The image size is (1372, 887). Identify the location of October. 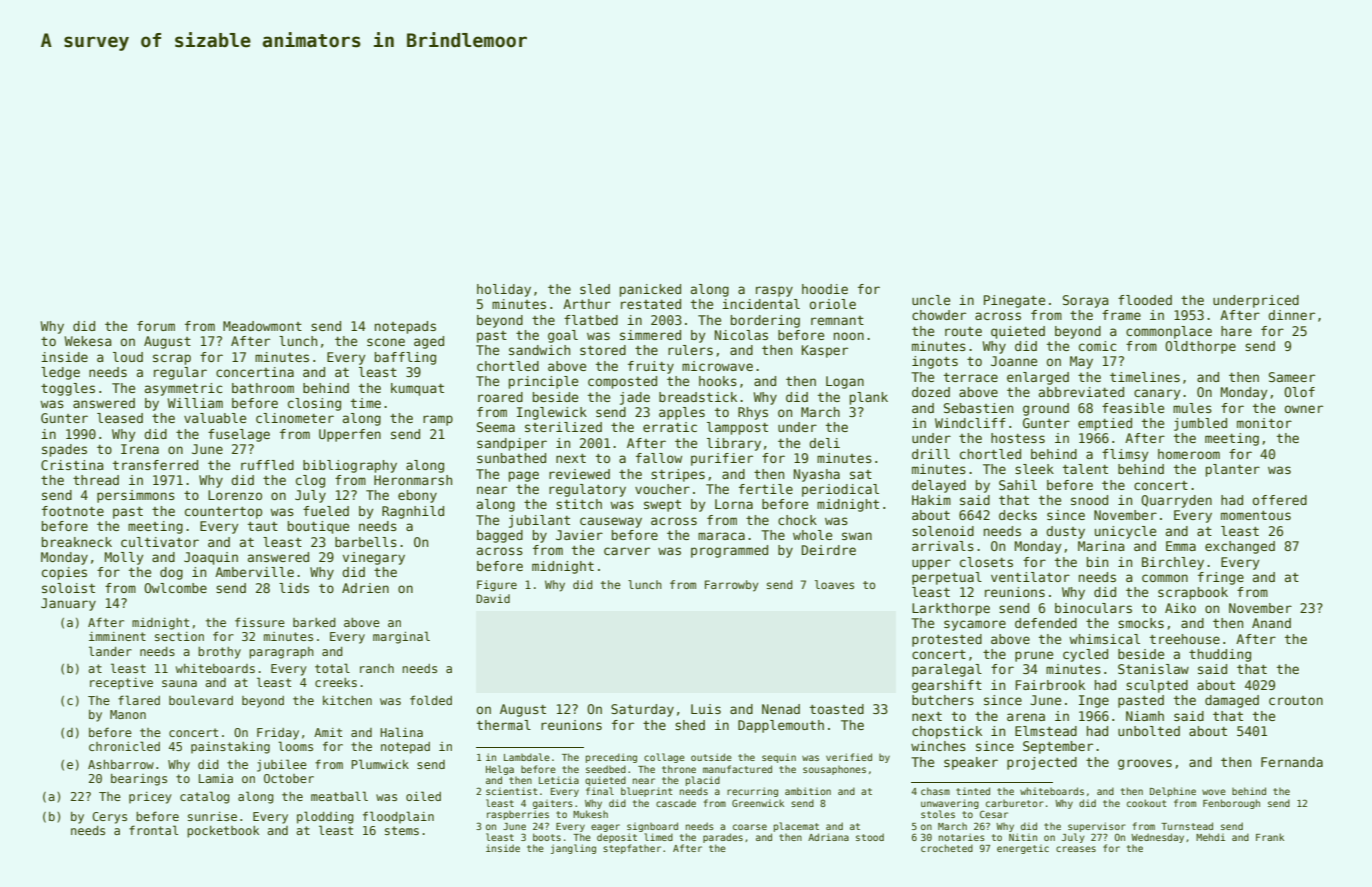
(289, 778).
